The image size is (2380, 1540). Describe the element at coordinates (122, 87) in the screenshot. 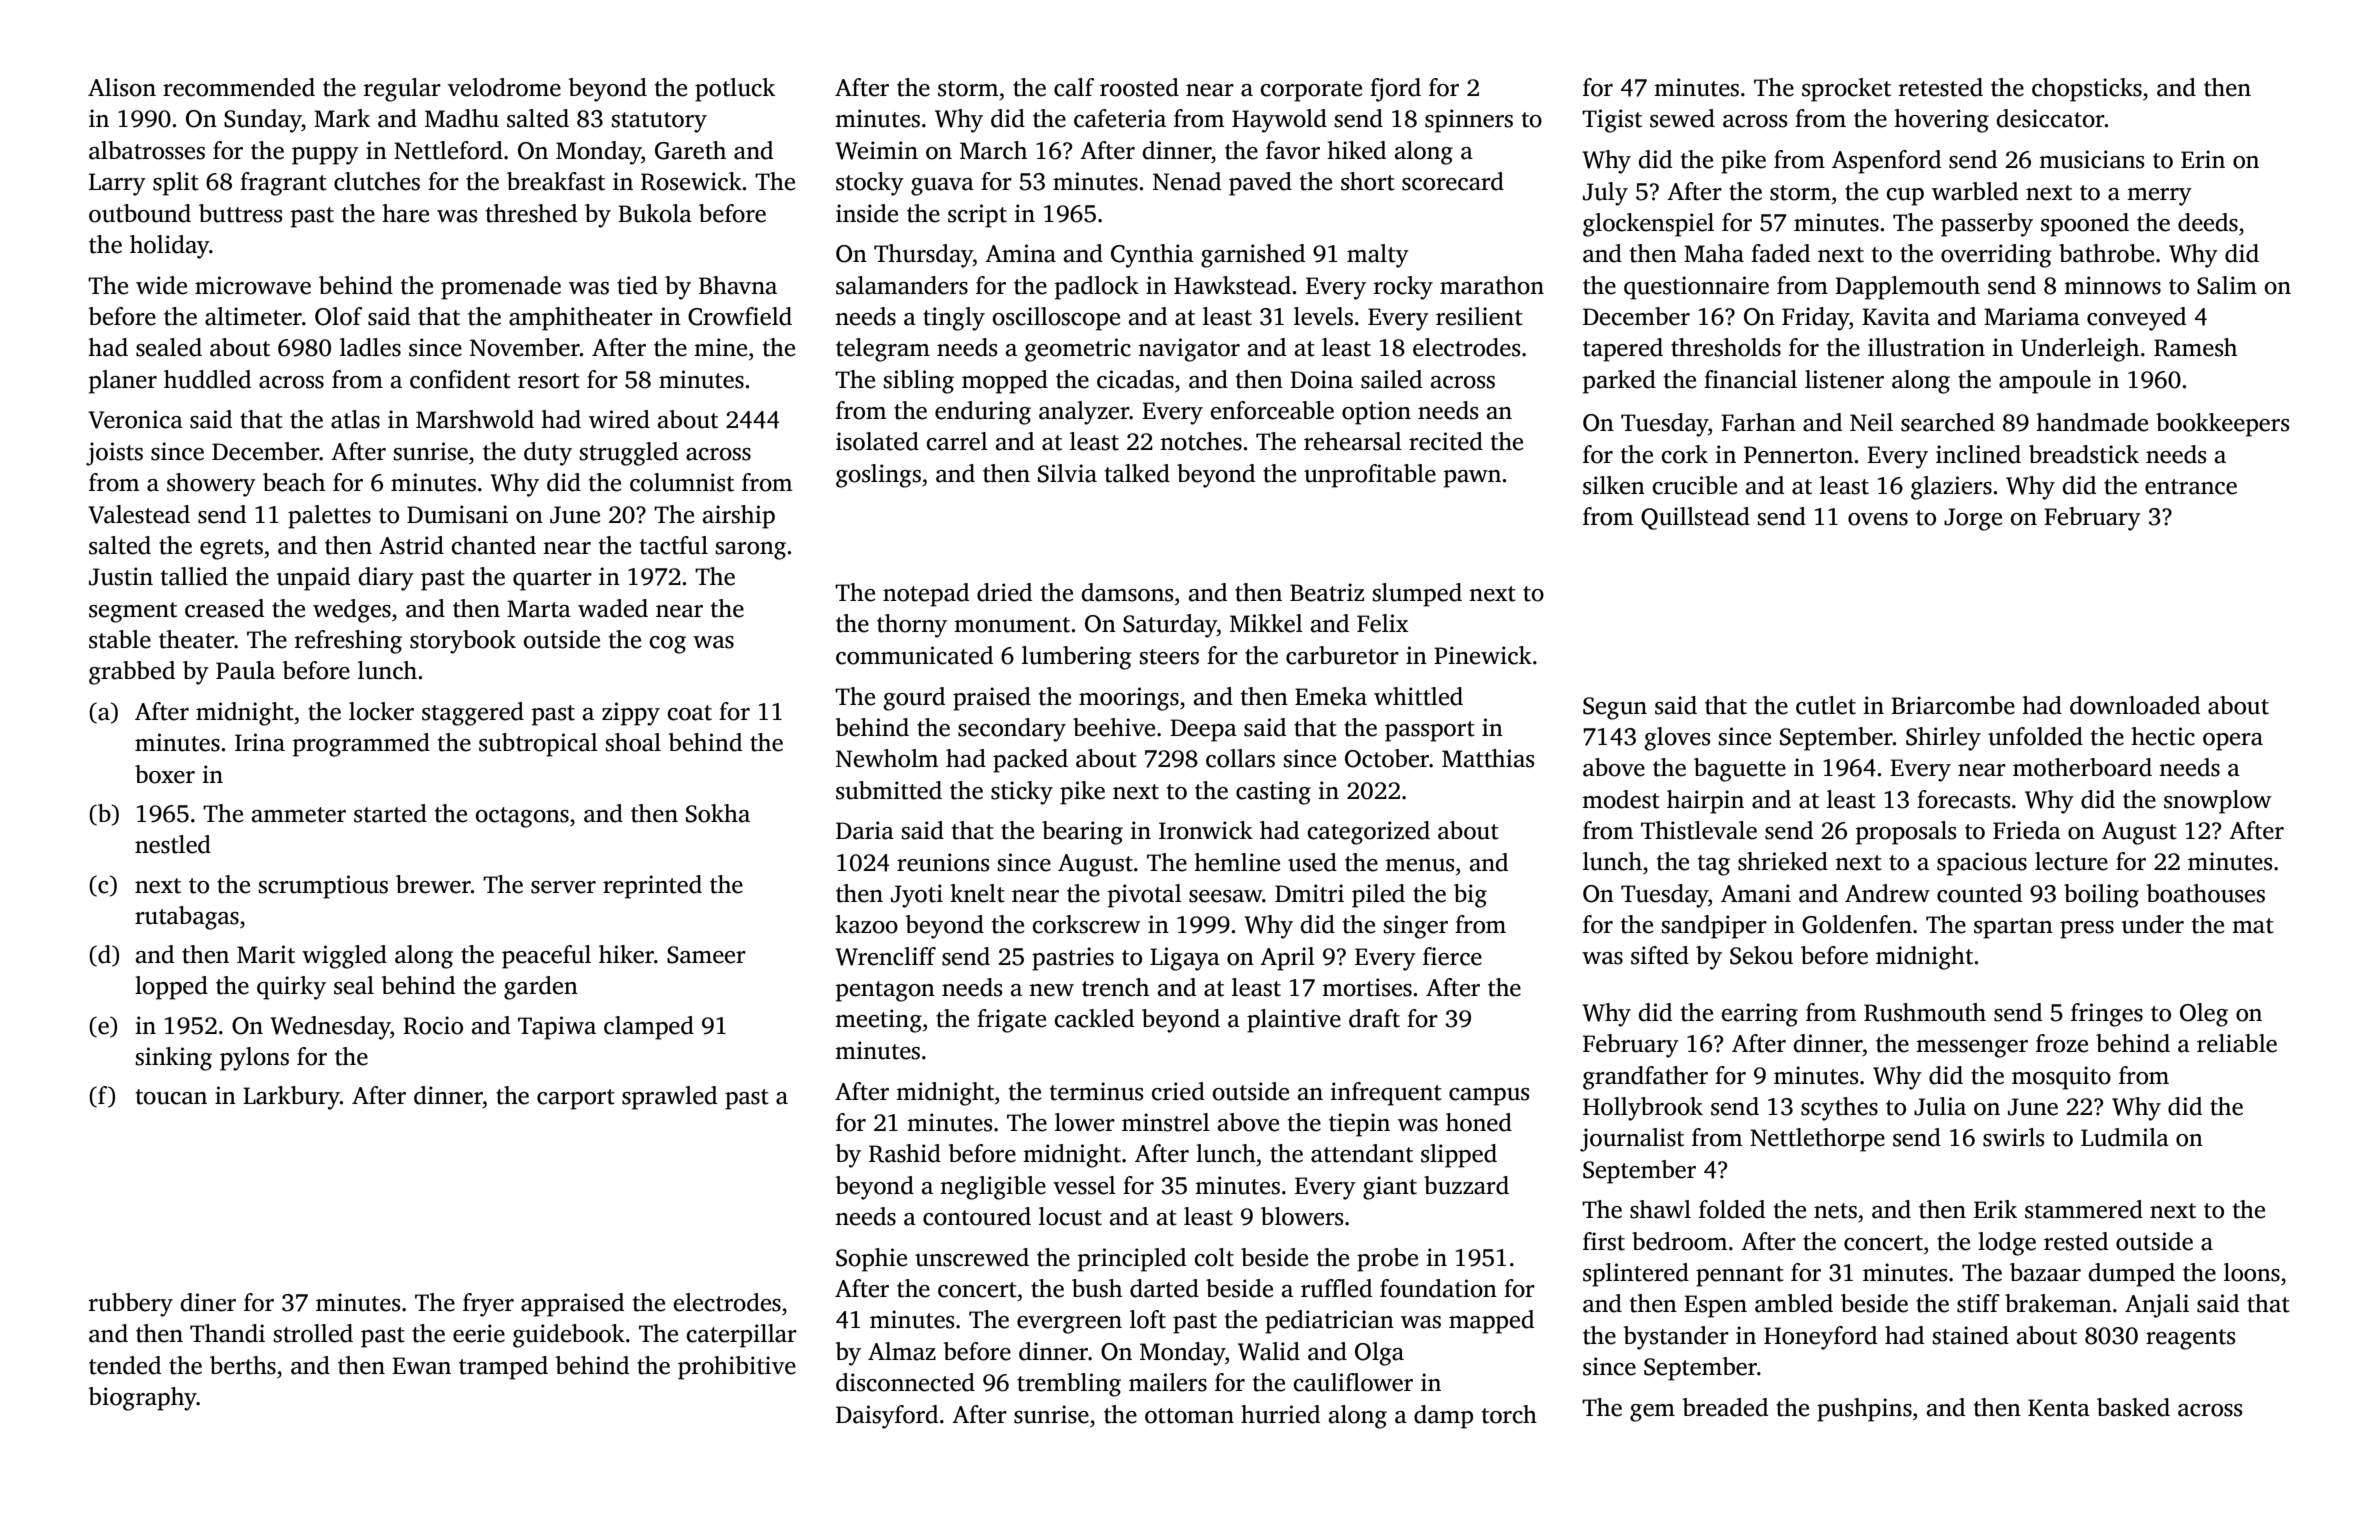

I see `Alison` at that location.
